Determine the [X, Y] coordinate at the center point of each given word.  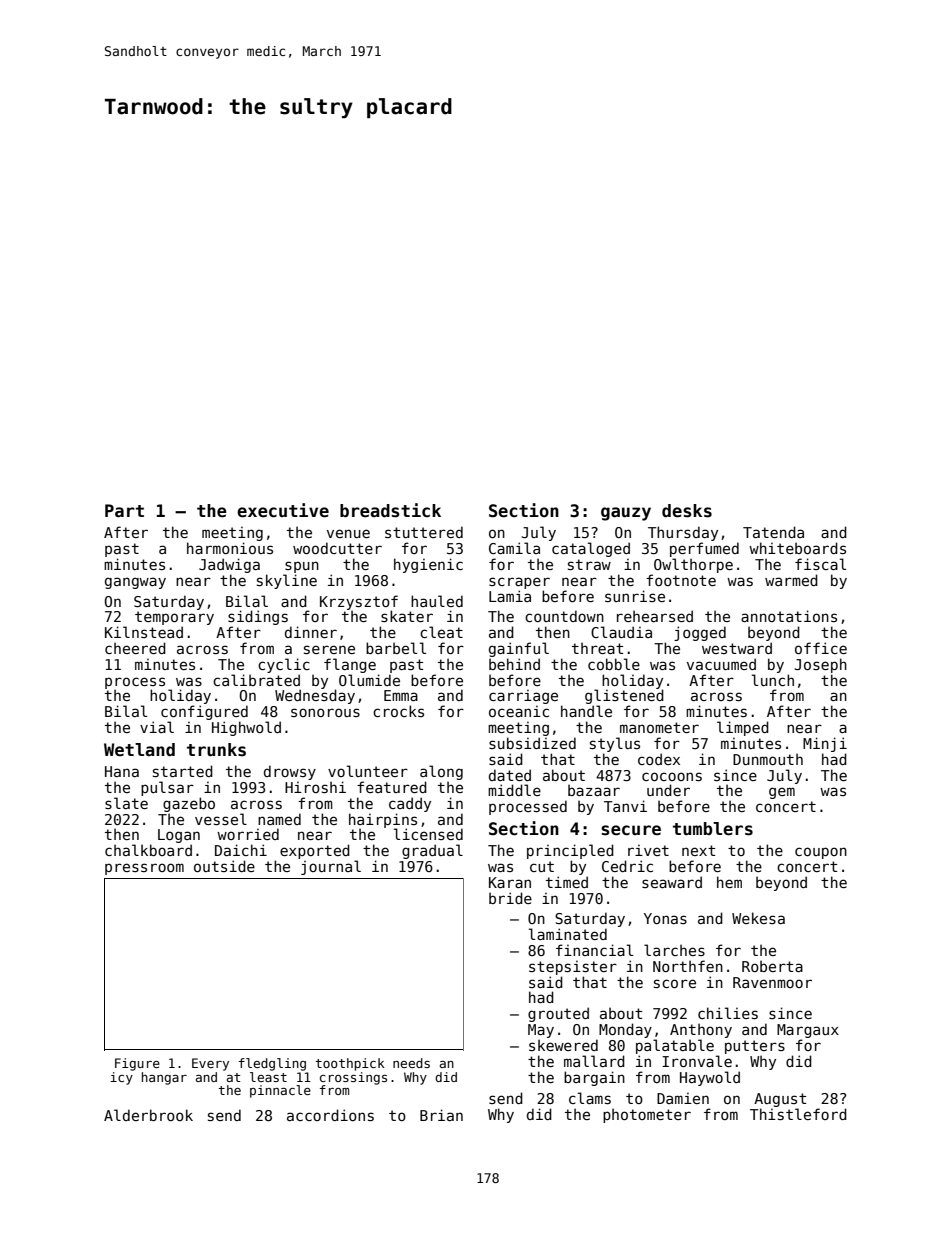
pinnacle [280, 1091]
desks [687, 511]
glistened [624, 696]
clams [590, 1098]
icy [121, 1078]
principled [570, 851]
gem [782, 793]
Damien [683, 1098]
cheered [135, 648]
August [780, 1100]
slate [126, 803]
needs [411, 1063]
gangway [135, 583]
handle [586, 711]
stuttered [424, 532]
